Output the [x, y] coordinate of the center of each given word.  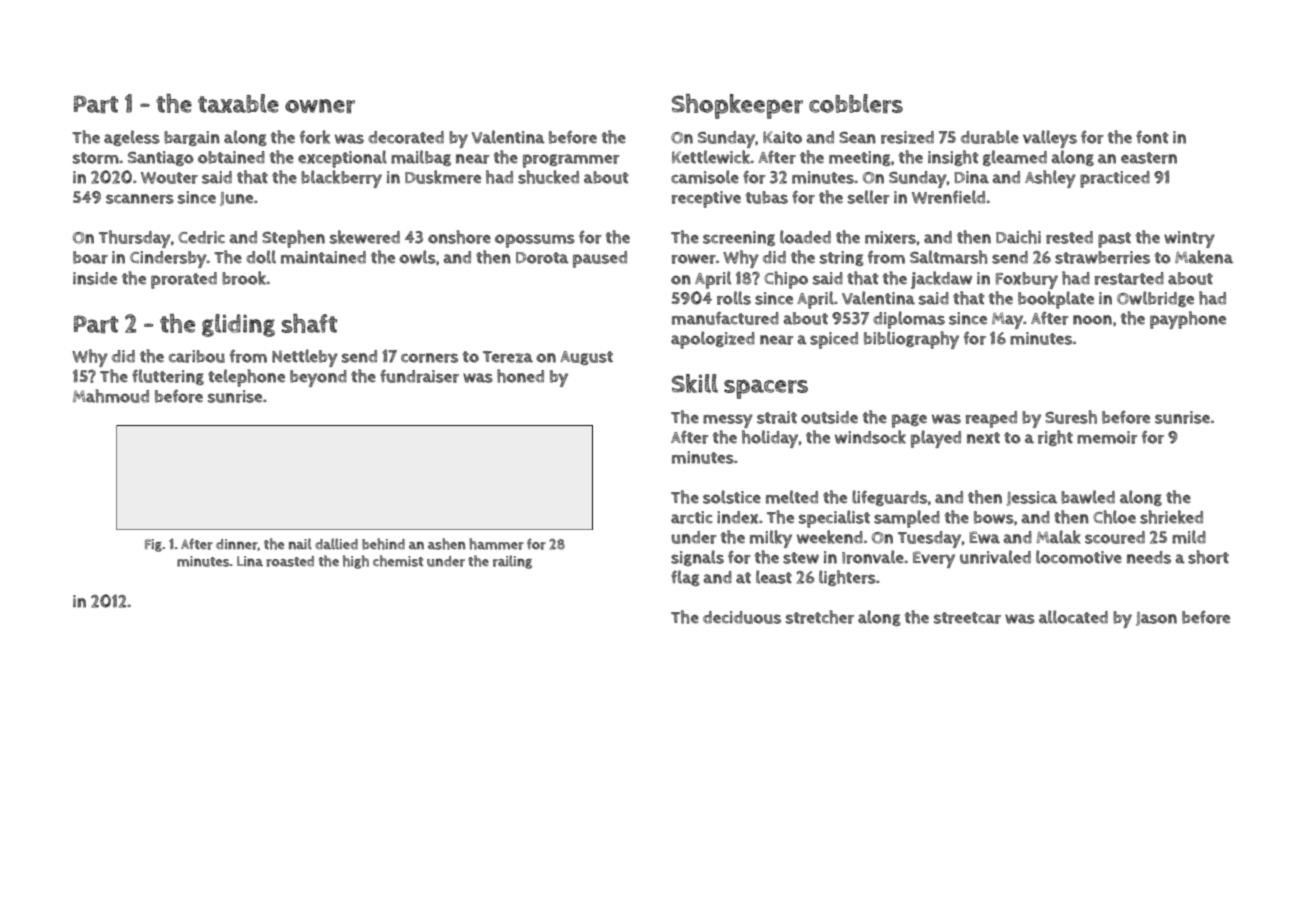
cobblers [856, 104]
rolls [734, 298]
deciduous [742, 617]
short [1208, 557]
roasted [290, 561]
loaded [805, 237]
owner [320, 106]
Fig [153, 545]
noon [1092, 320]
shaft [309, 323]
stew [801, 558]
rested [1069, 237]
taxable [238, 103]
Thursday [135, 239]
